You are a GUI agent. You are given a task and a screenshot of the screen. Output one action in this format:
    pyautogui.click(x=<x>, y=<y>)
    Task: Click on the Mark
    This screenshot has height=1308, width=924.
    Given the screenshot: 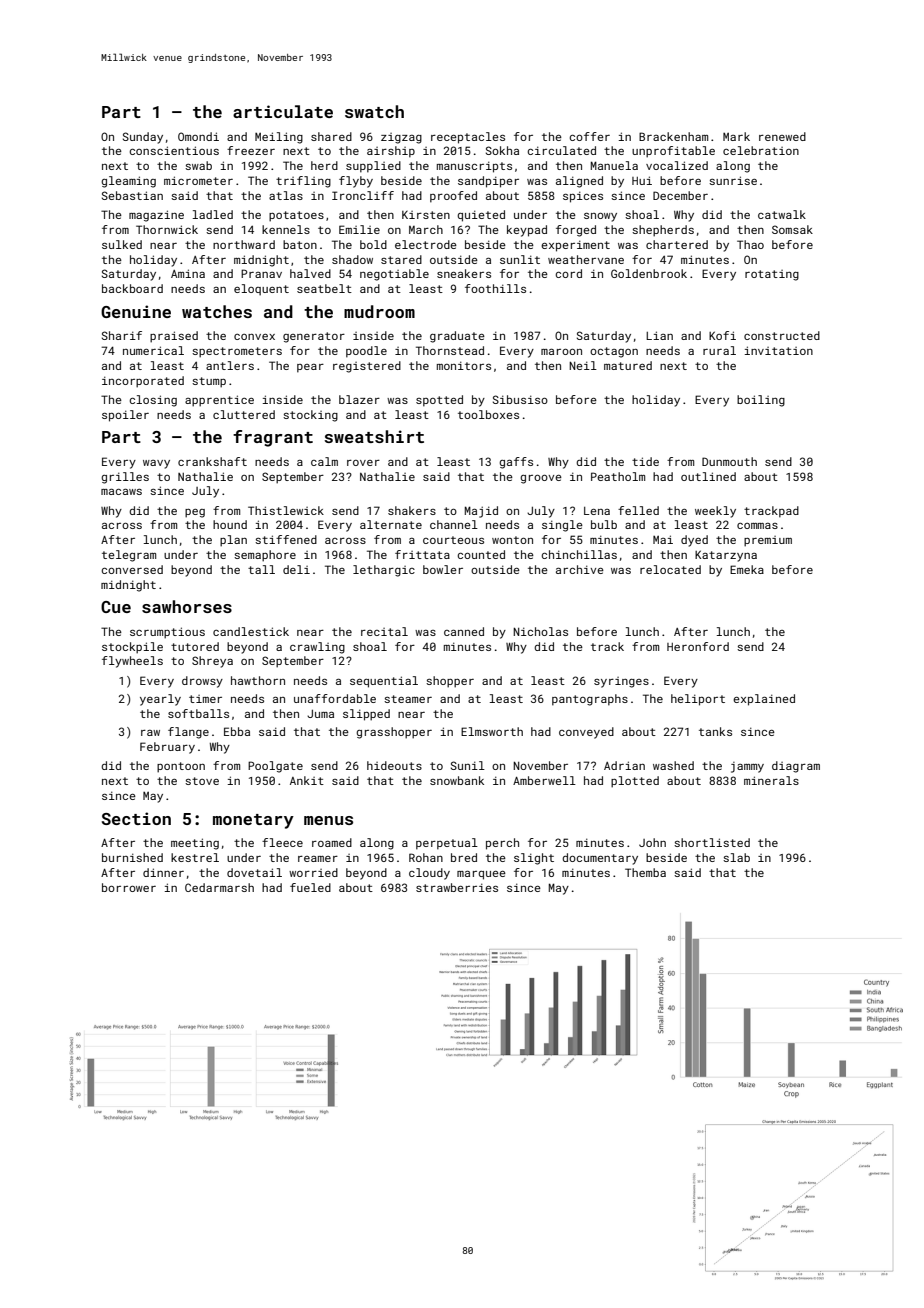 What is the action you would take?
    pyautogui.click(x=736, y=136)
